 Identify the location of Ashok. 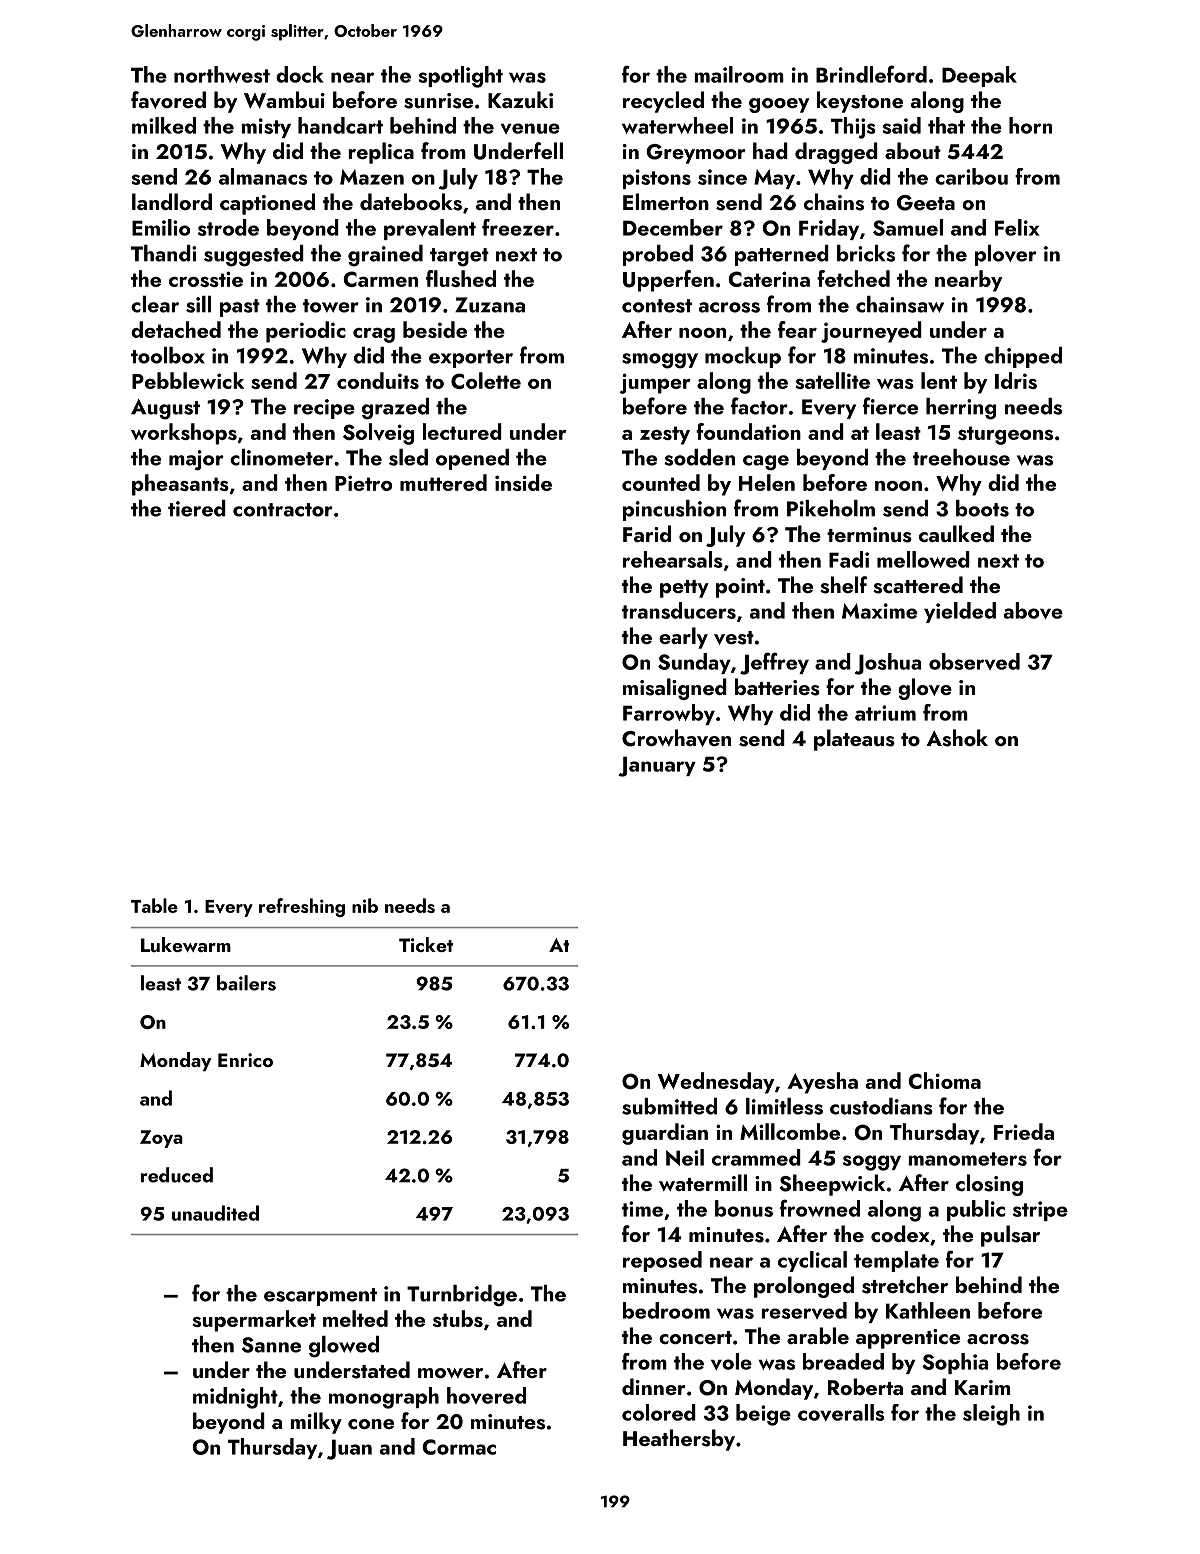
(957, 738).
